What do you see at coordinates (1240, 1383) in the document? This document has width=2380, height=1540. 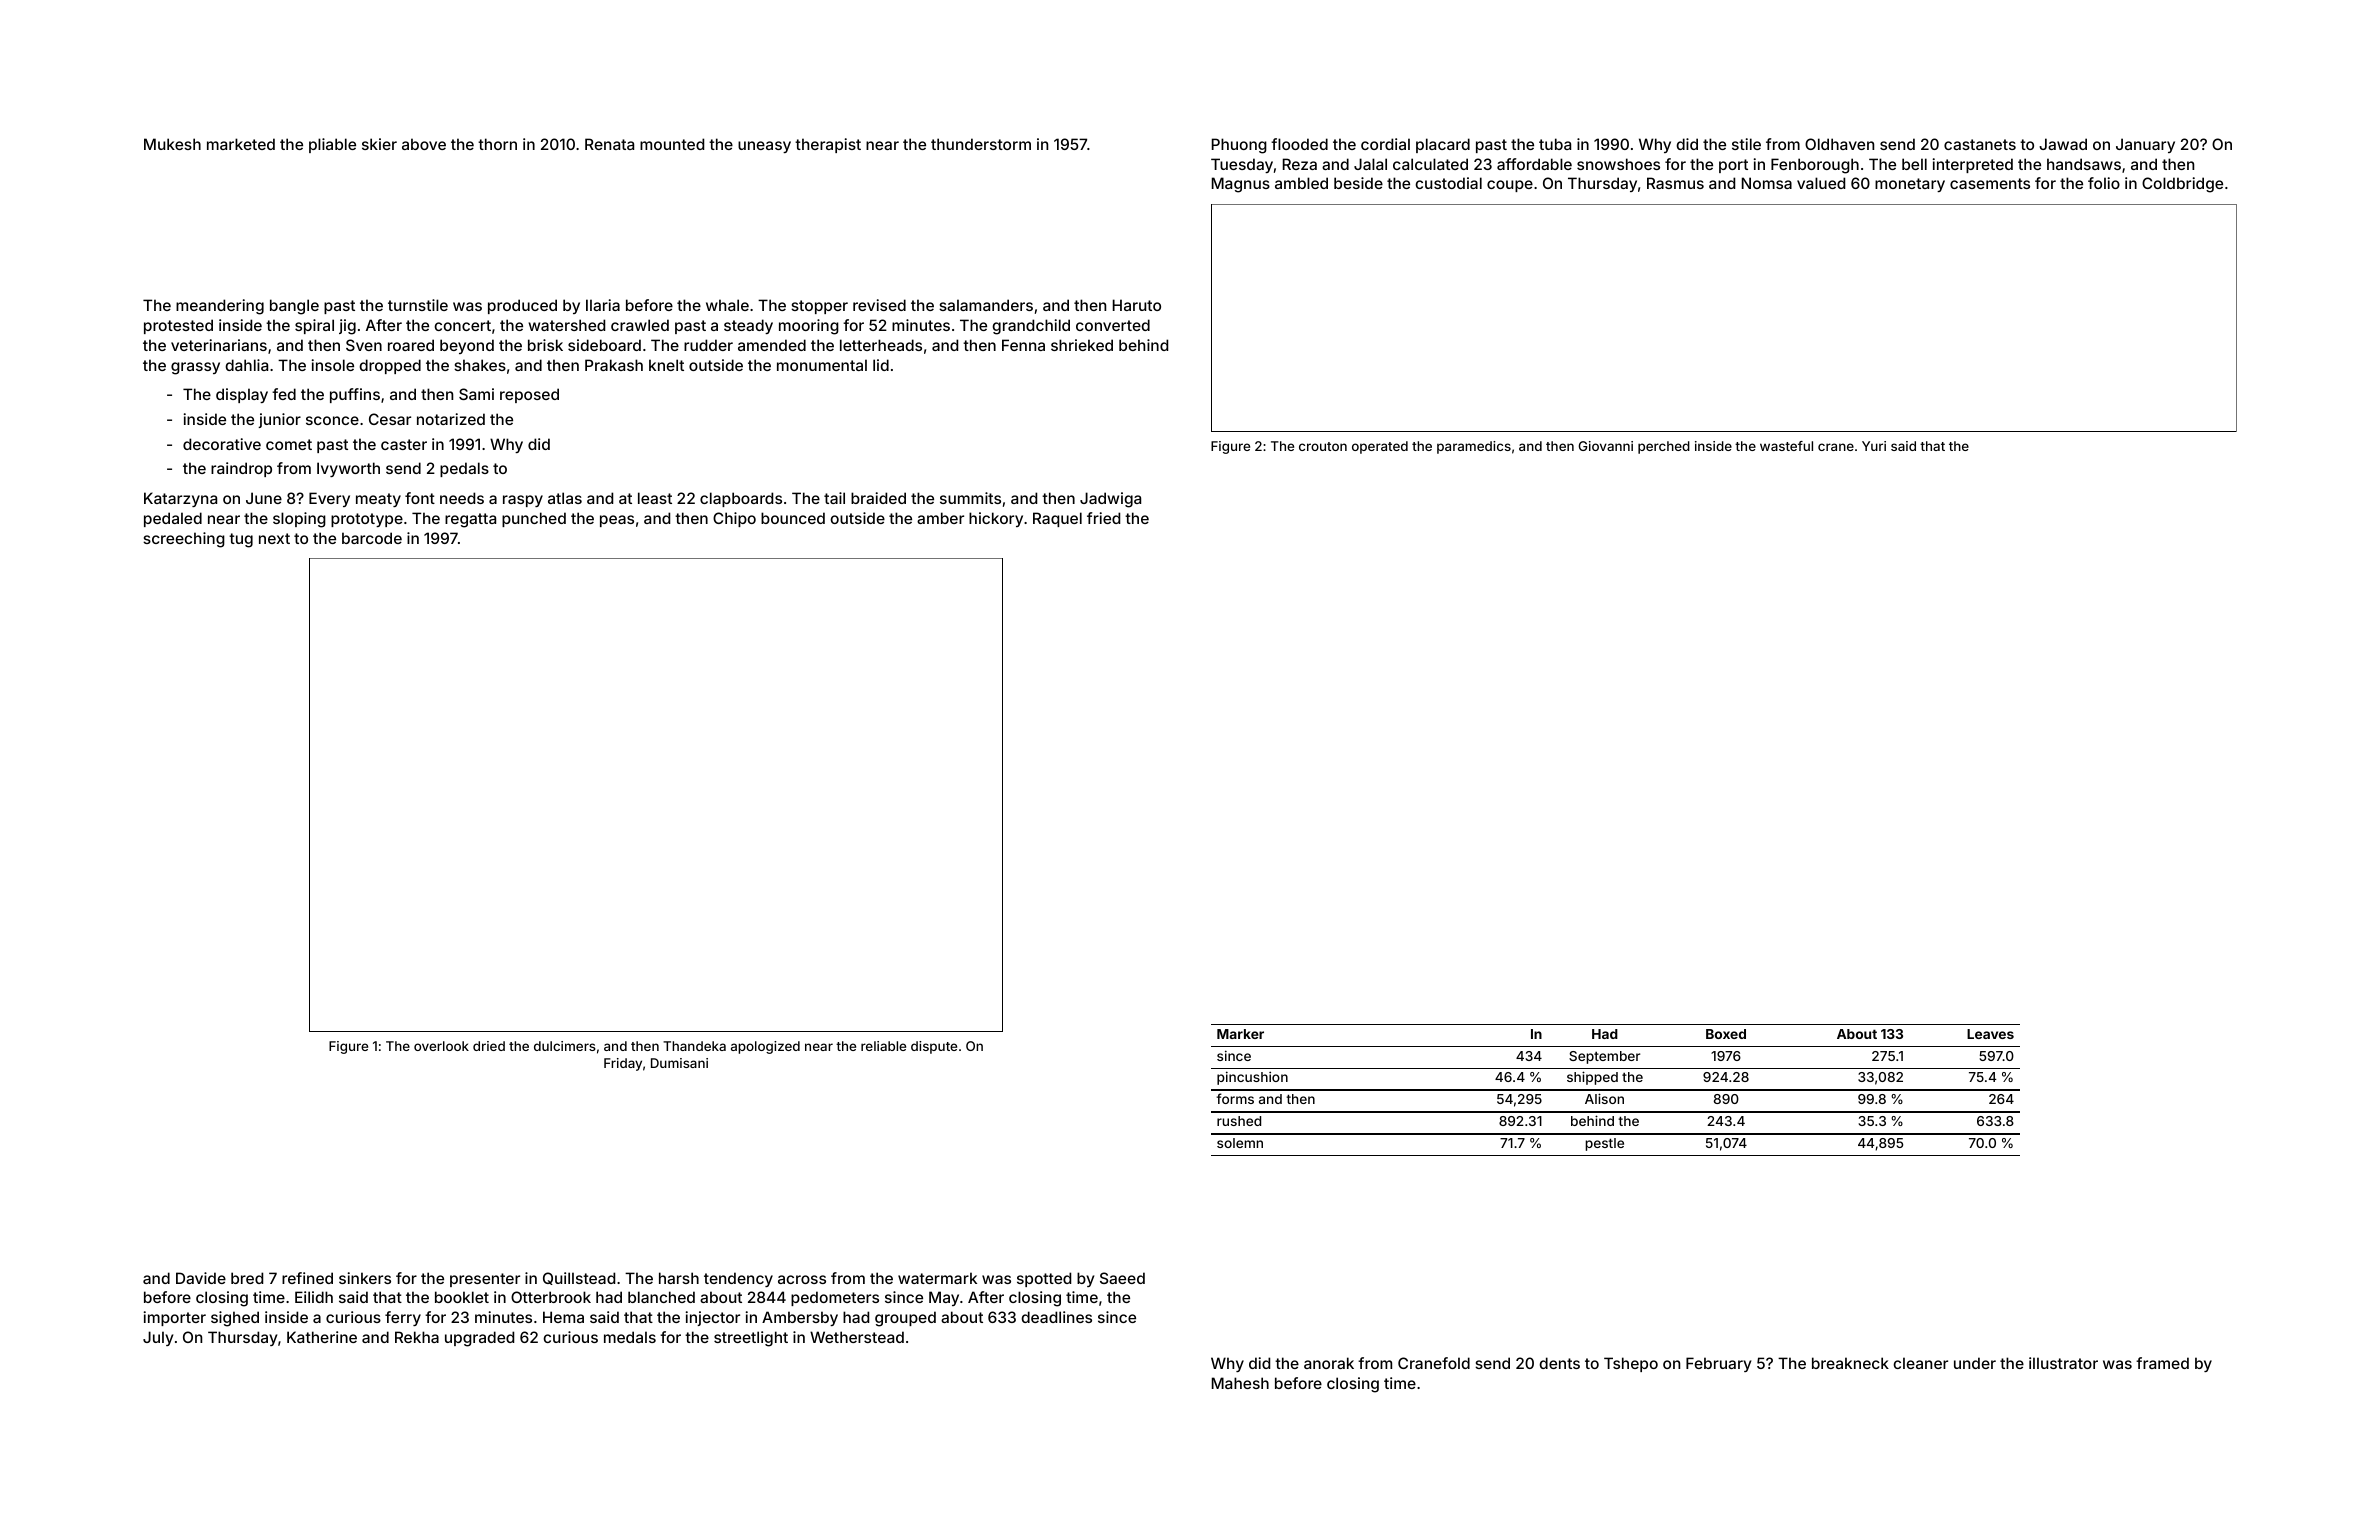 I see `Mahesh` at bounding box center [1240, 1383].
